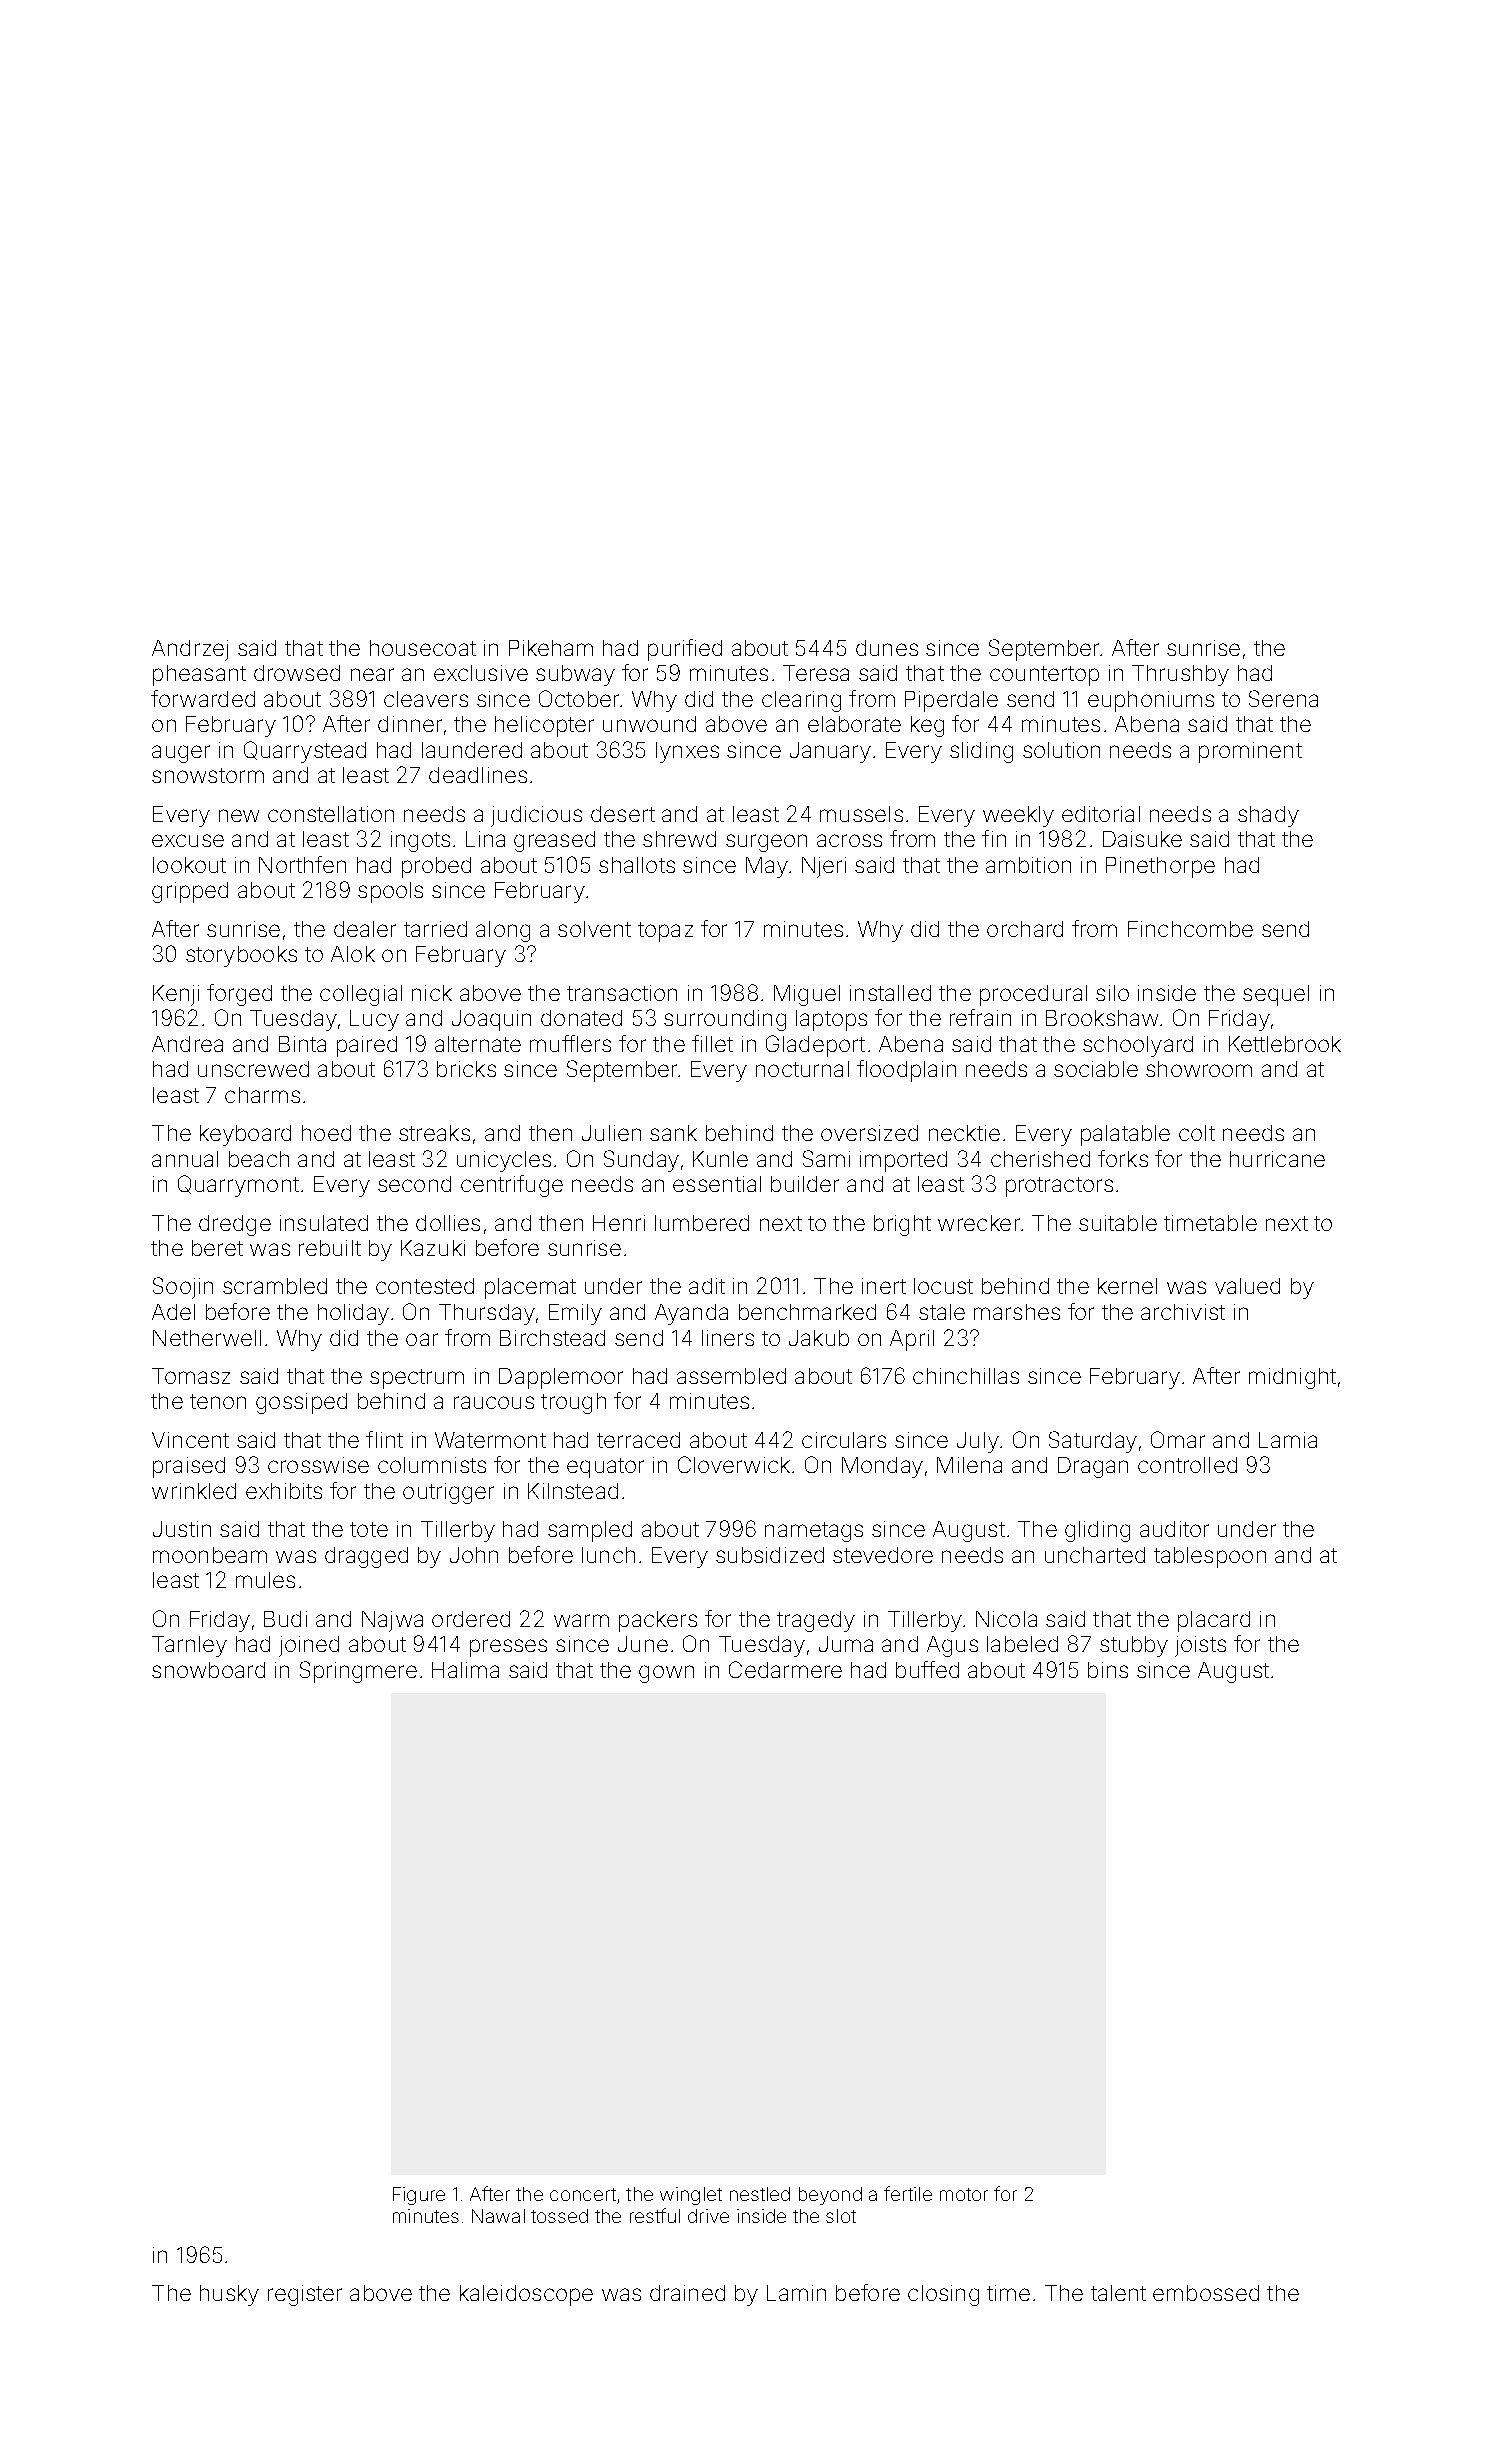  I want to click on archivist, so click(1183, 1312).
